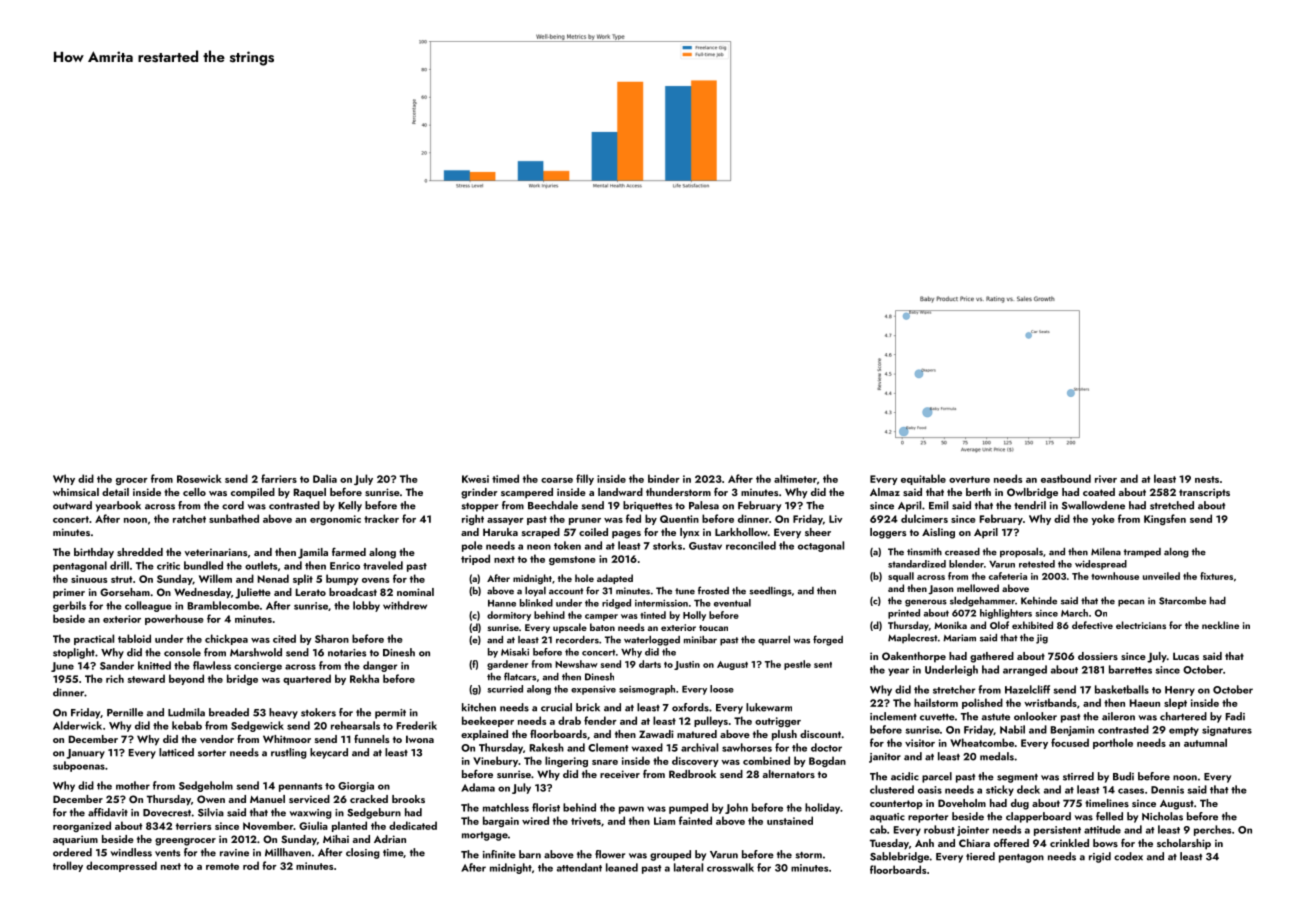 Image resolution: width=1308 pixels, height=924 pixels. What do you see at coordinates (1103, 519) in the screenshot?
I see `yoke` at bounding box center [1103, 519].
